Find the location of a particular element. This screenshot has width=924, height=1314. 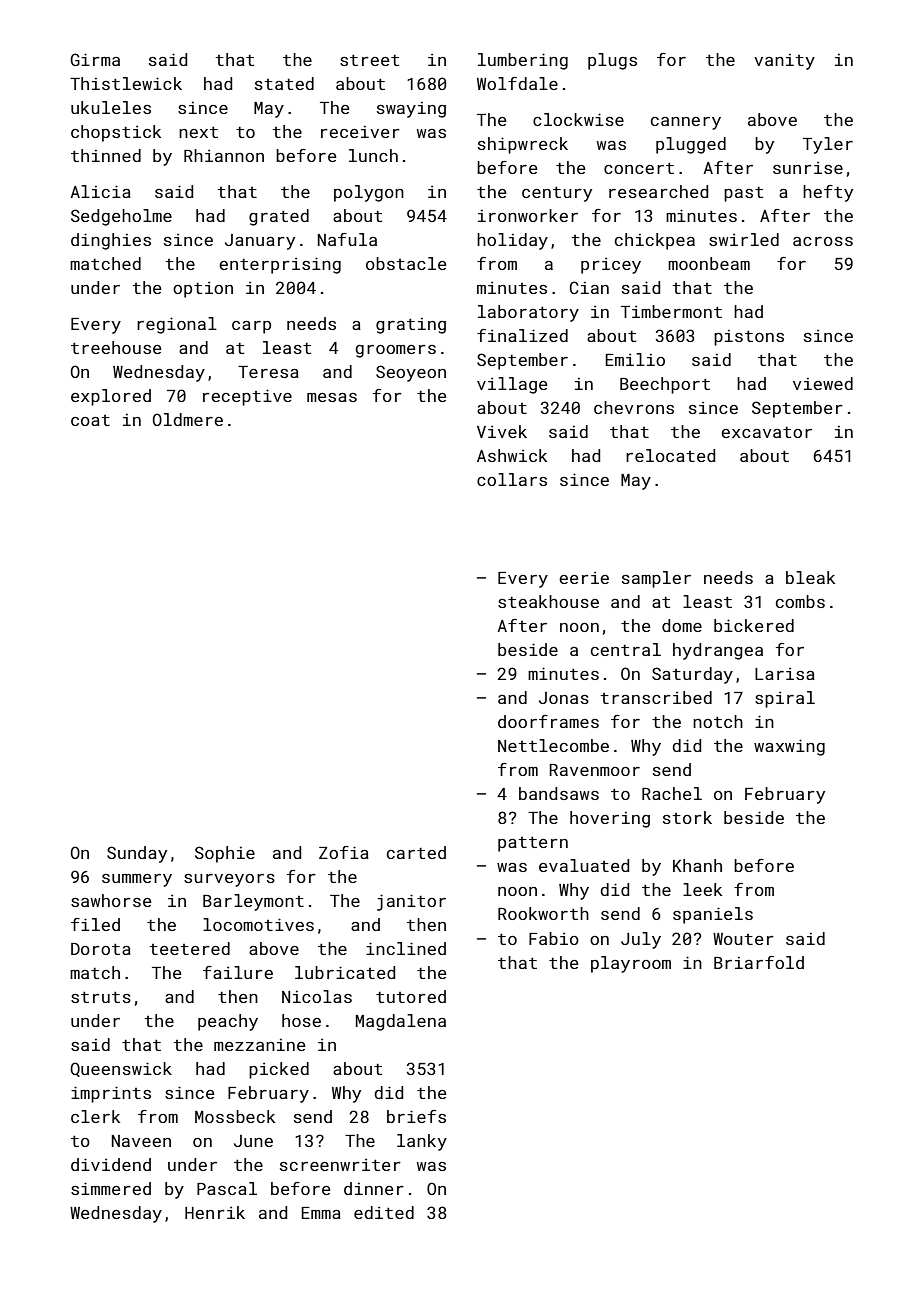

Khanh is located at coordinates (697, 865).
